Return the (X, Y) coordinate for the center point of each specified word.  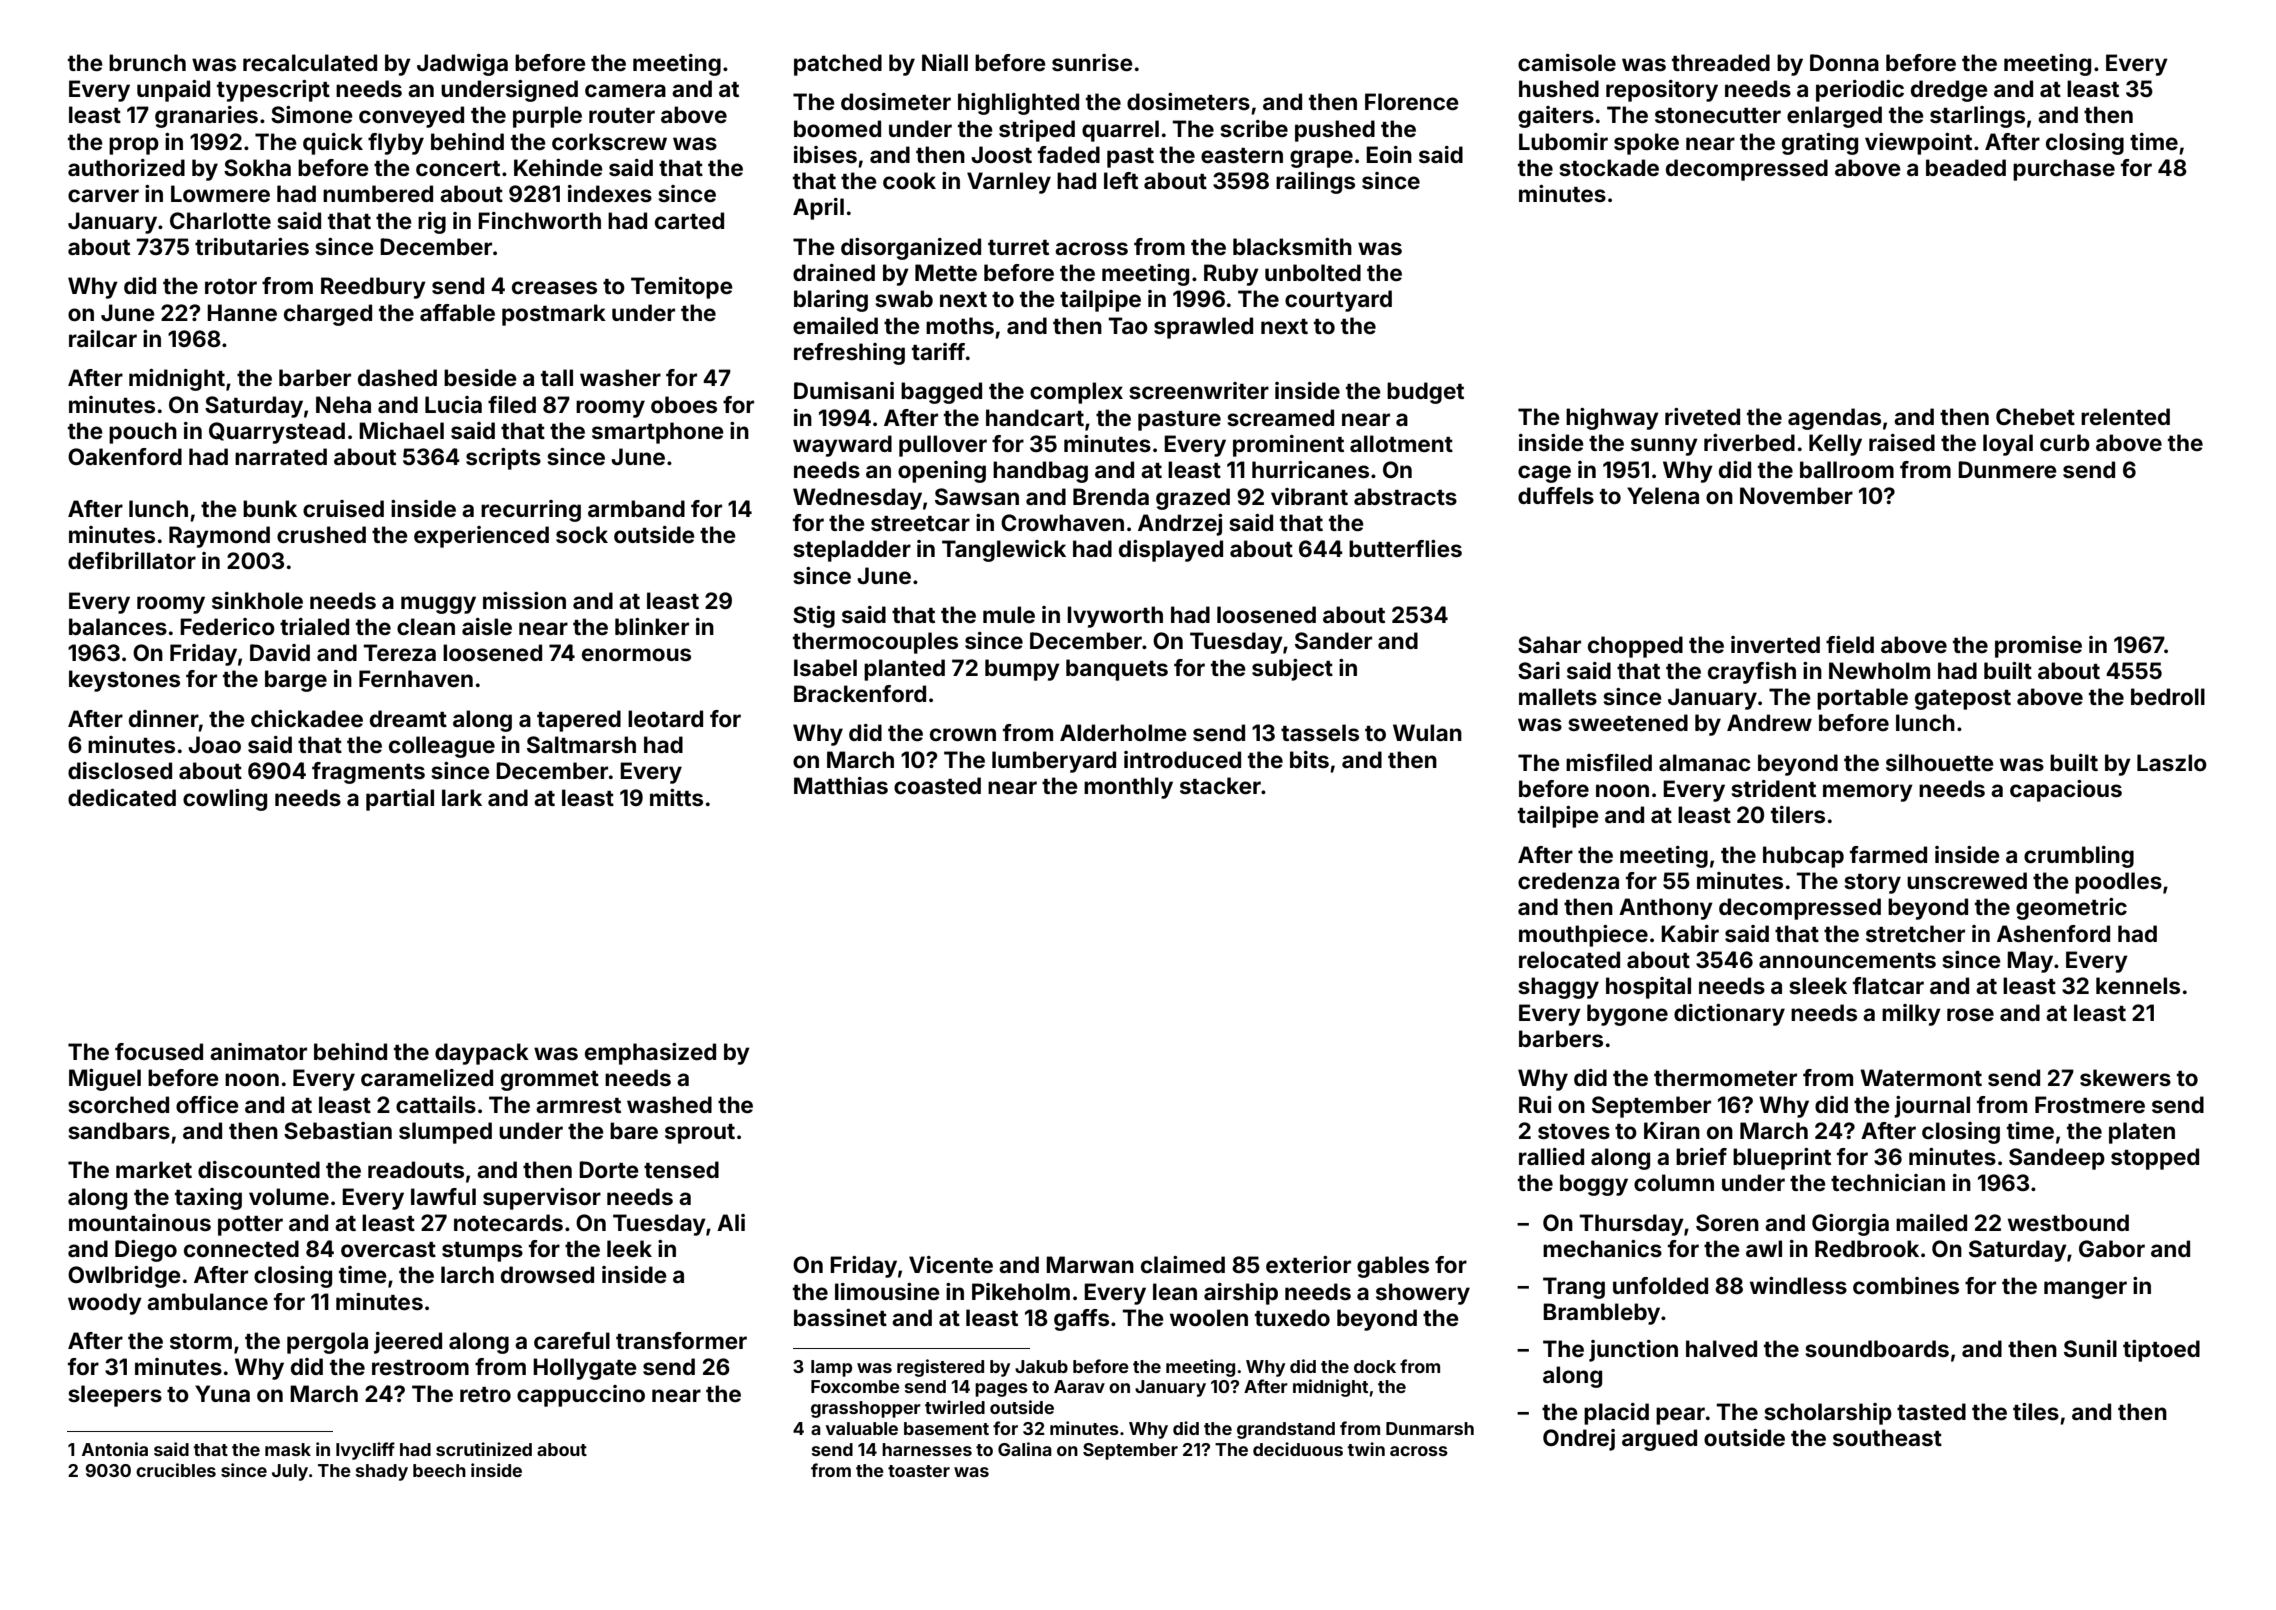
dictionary (1729, 1015)
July (290, 1472)
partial (400, 800)
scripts (503, 459)
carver (103, 195)
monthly (1128, 788)
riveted (1702, 416)
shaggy (1558, 988)
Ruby (1231, 275)
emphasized (650, 1054)
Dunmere (2007, 469)
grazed (1193, 499)
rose (1970, 1015)
